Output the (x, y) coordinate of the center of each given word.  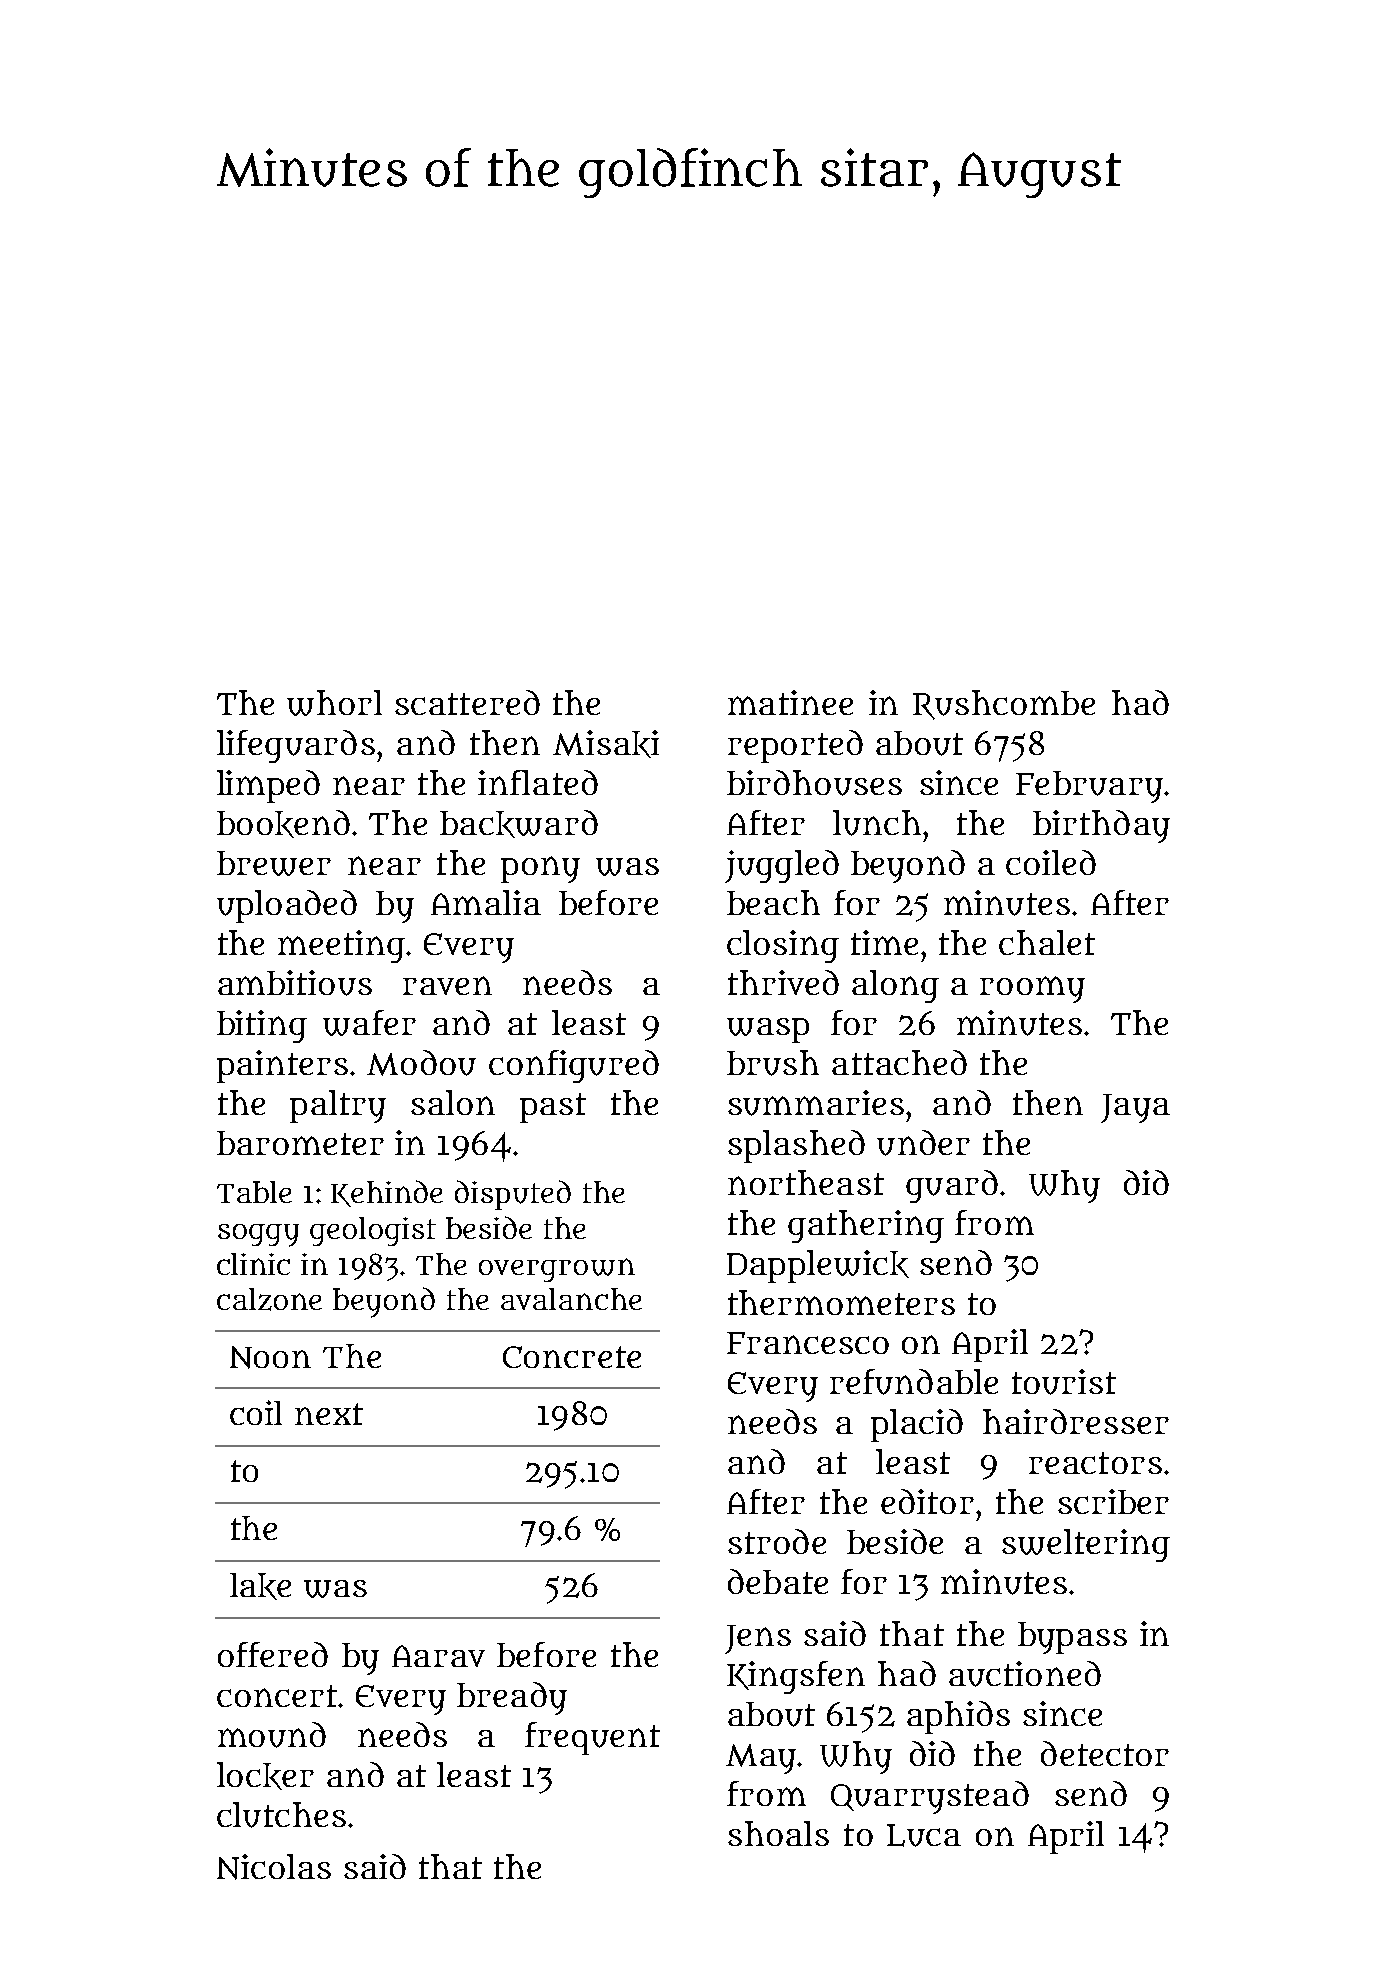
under (923, 1143)
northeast (806, 1182)
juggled (782, 866)
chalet (1047, 942)
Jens (758, 1639)
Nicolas (274, 1867)
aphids (958, 1717)
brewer (274, 863)
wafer (369, 1023)
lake (260, 1586)
